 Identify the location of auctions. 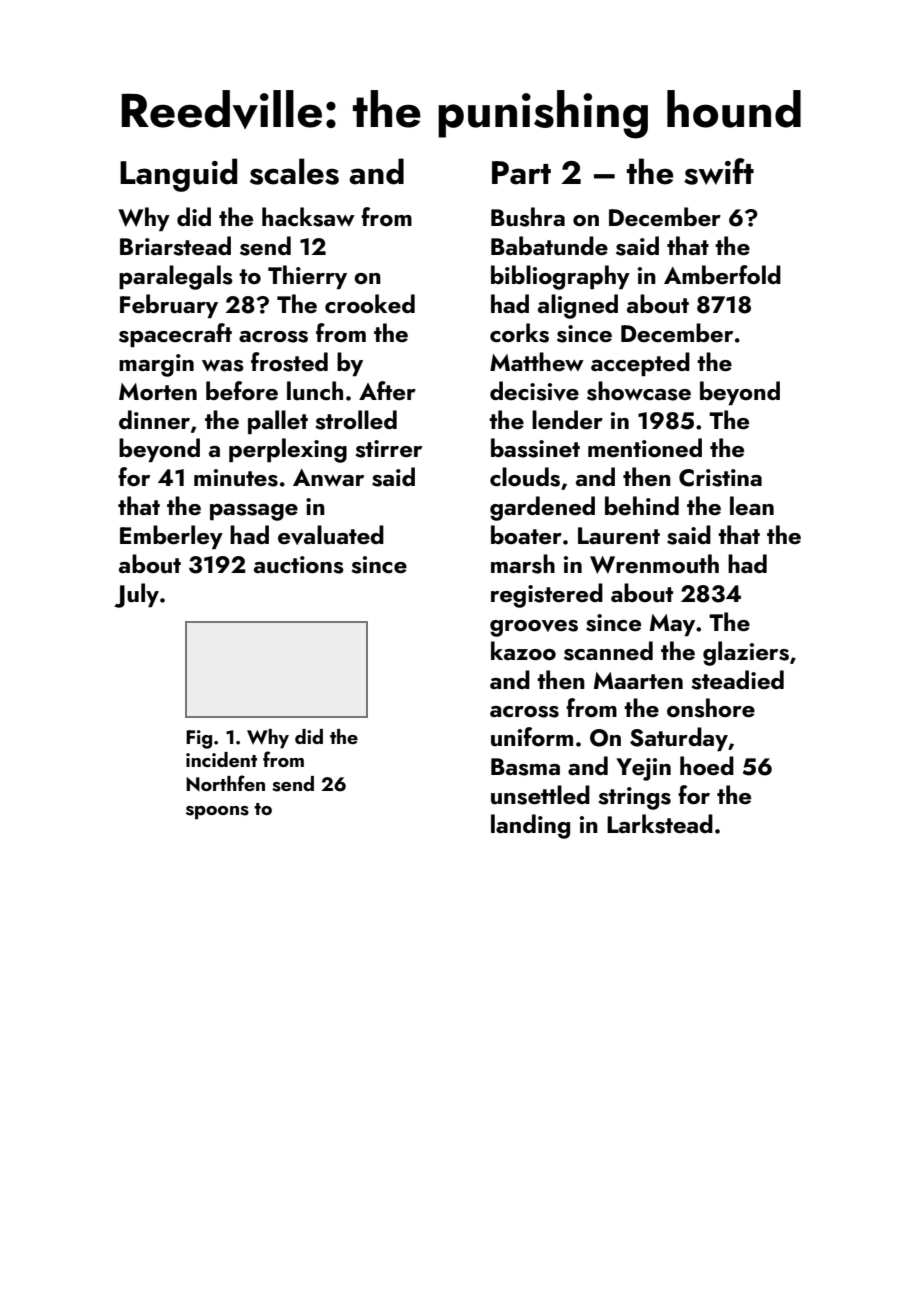
(299, 565).
